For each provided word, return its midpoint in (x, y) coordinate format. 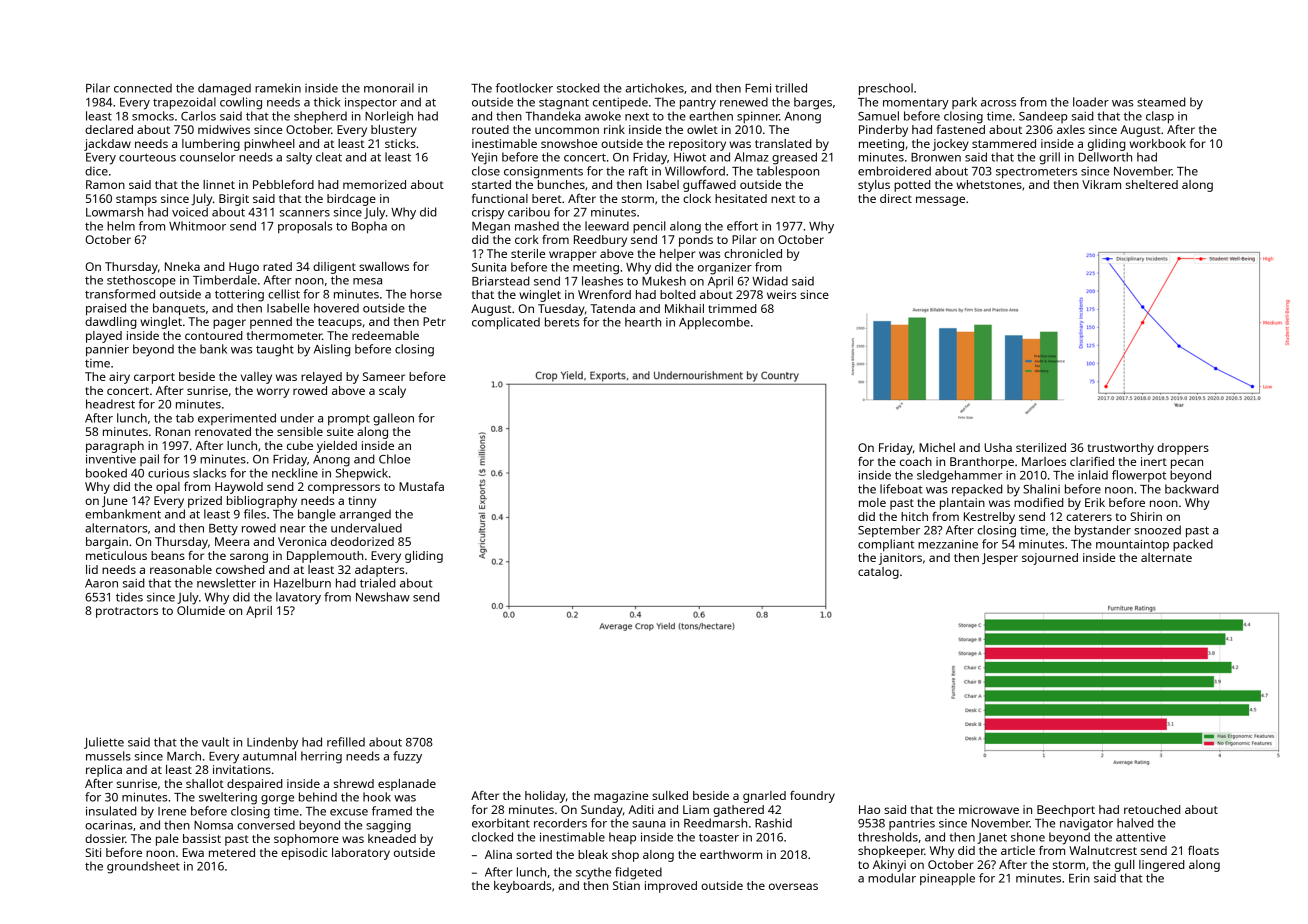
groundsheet (143, 867)
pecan (1187, 464)
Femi (758, 88)
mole (872, 502)
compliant (886, 545)
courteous (147, 157)
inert (1154, 461)
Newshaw (383, 597)
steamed (1161, 102)
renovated (223, 431)
